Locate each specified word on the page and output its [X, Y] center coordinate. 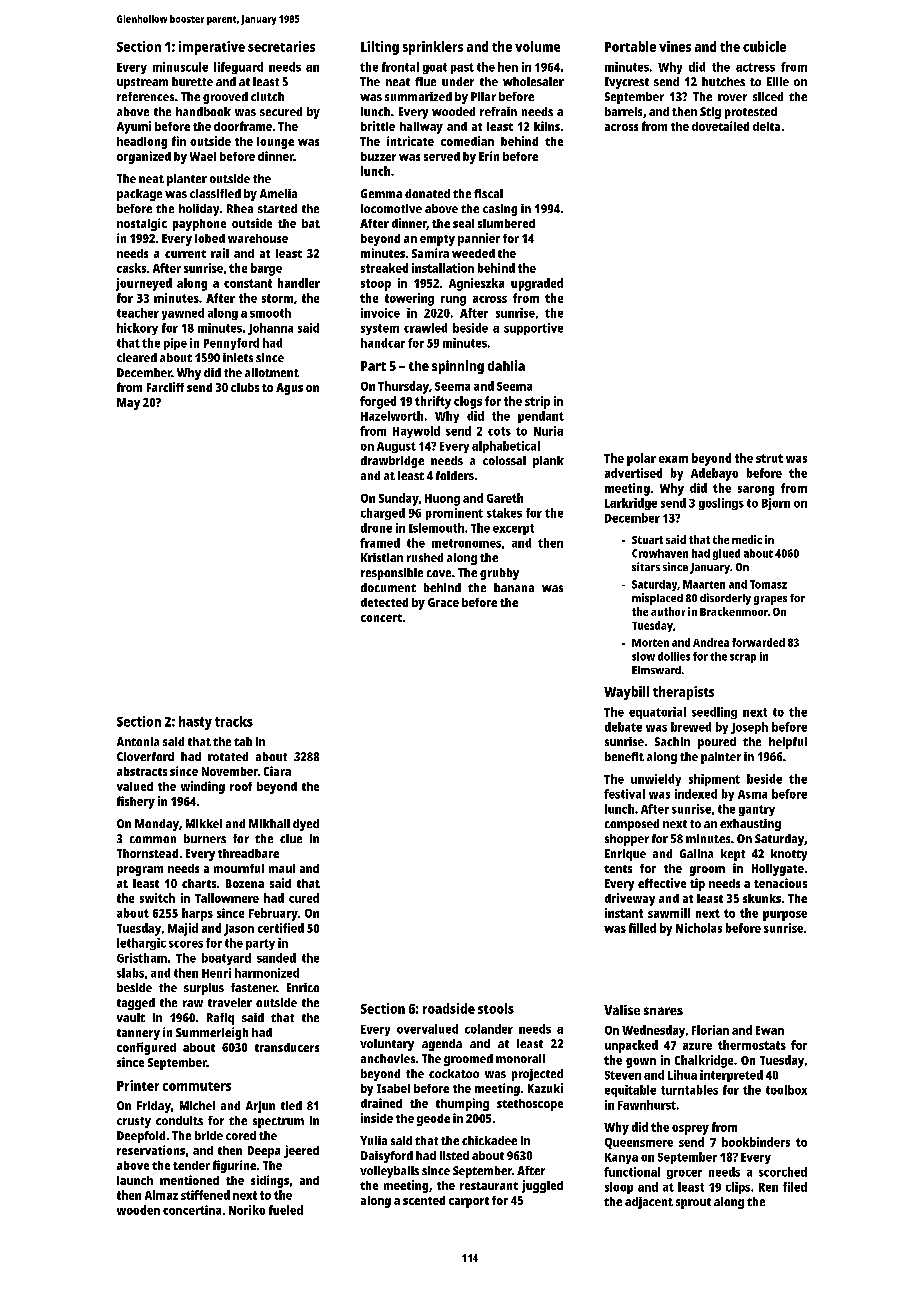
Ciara [277, 771]
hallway [421, 128]
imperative [212, 48]
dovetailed [720, 126]
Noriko [247, 1210]
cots [499, 431]
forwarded [758, 642]
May [128, 404]
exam [673, 459]
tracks [234, 721]
